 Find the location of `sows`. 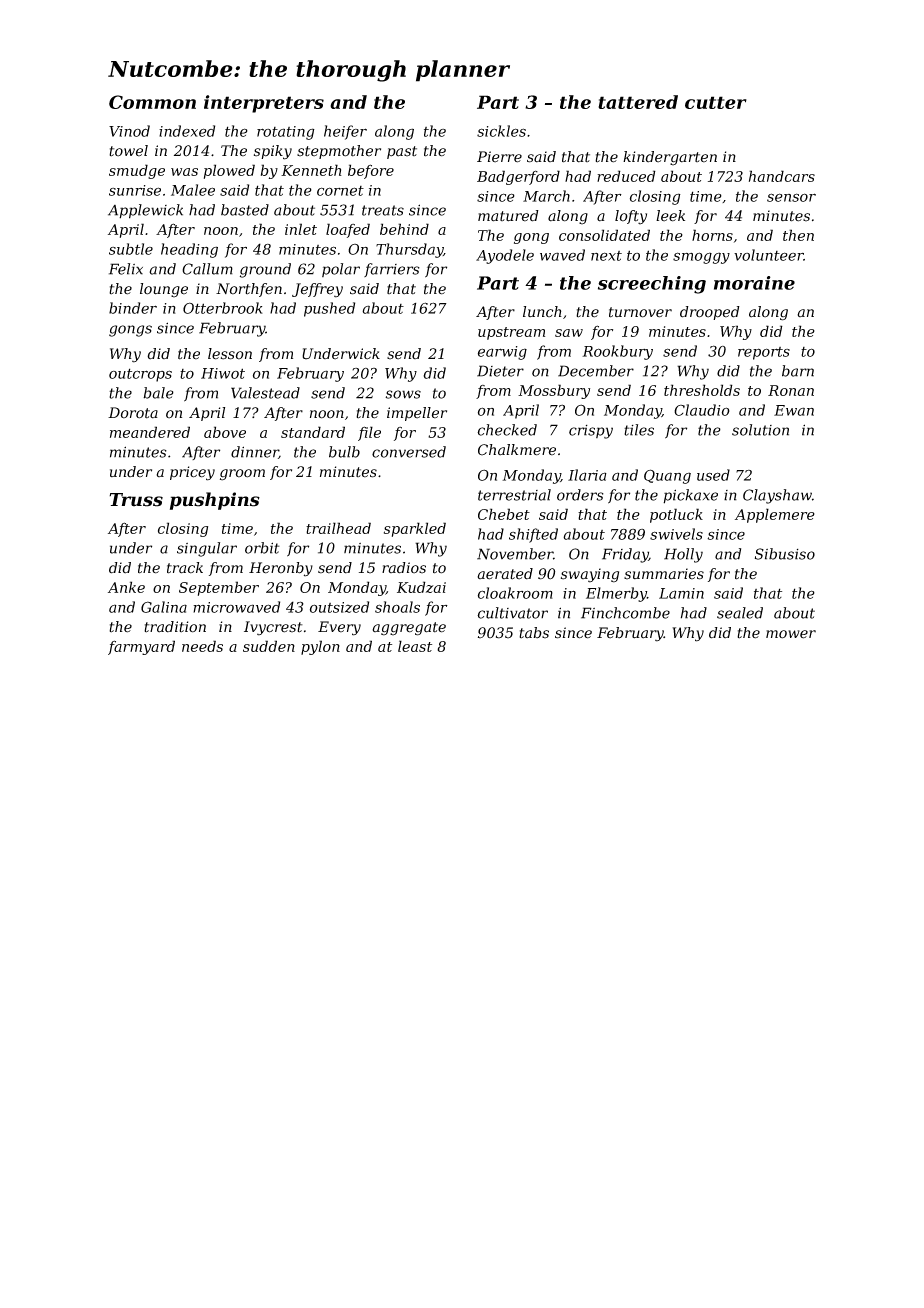

sows is located at coordinates (403, 394).
